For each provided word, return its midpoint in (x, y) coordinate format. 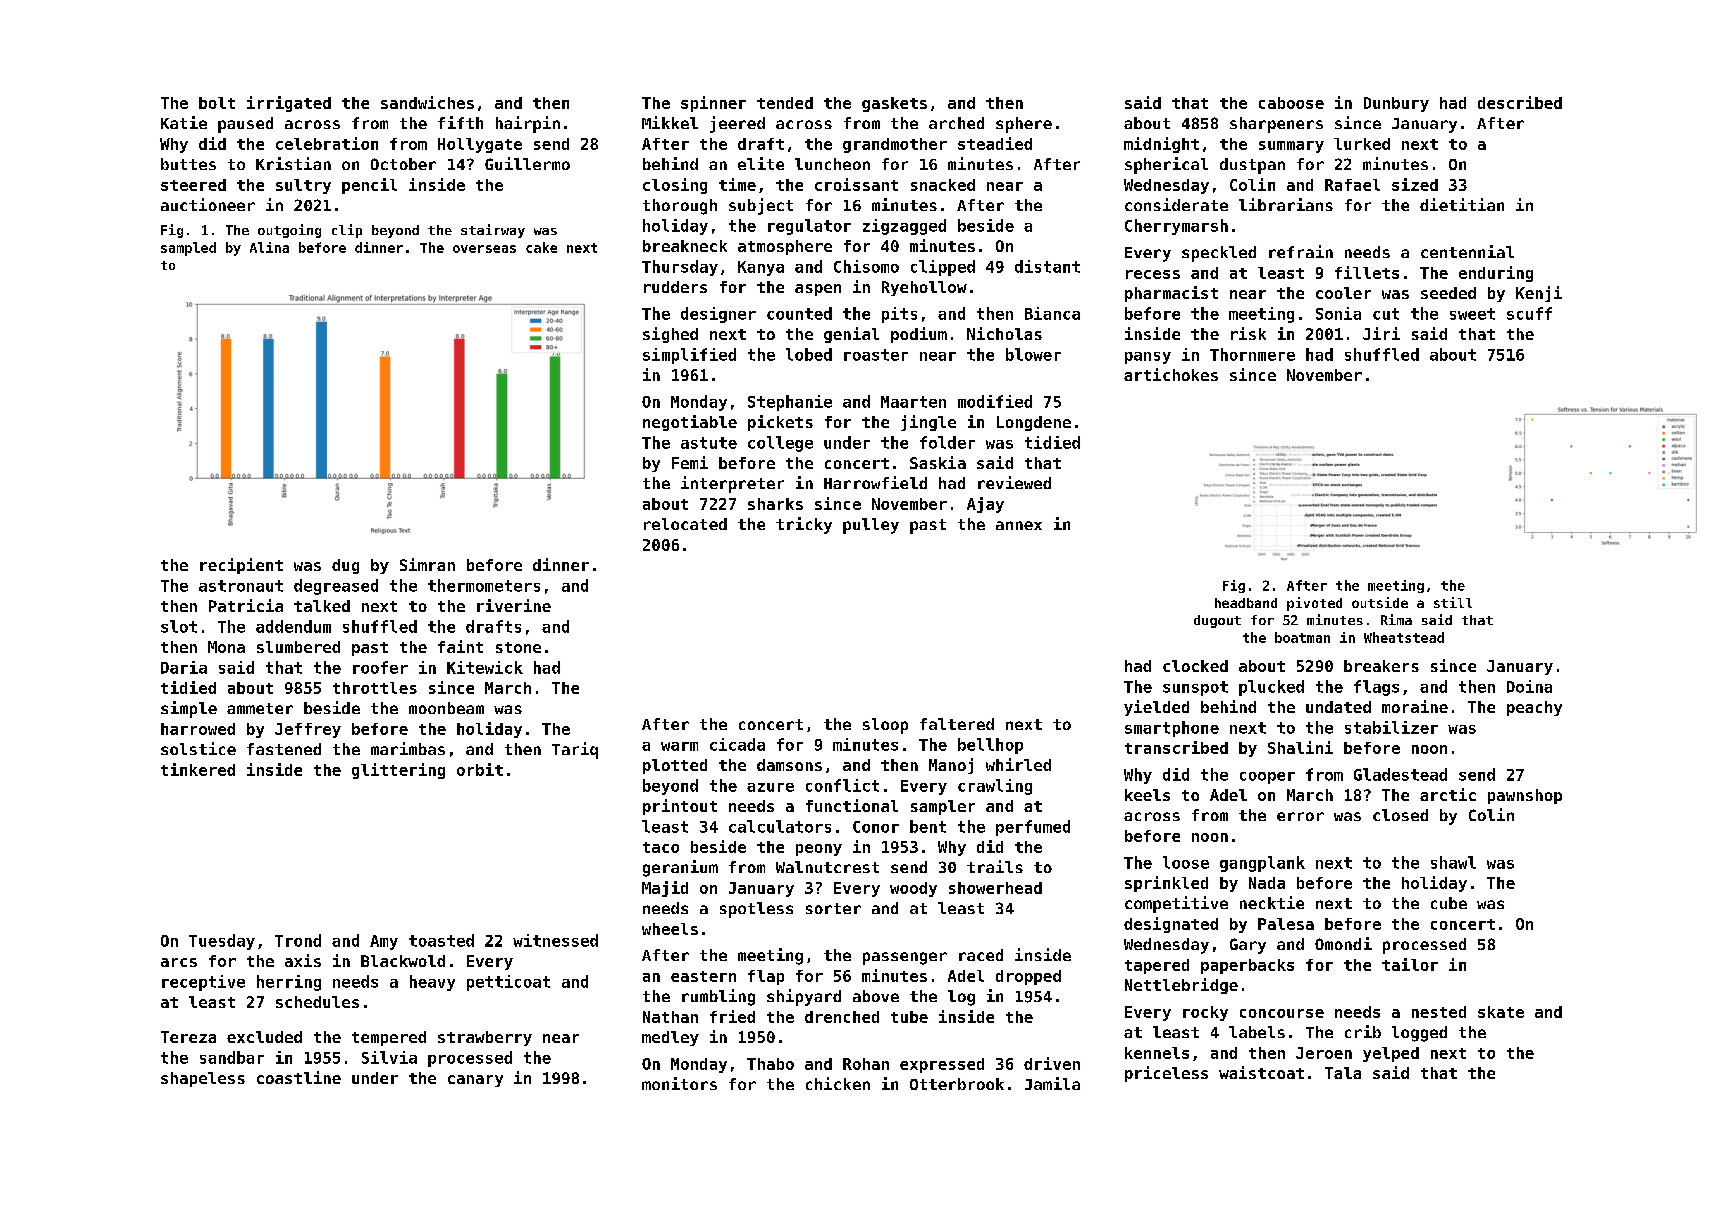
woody (913, 889)
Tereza (188, 1037)
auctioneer (208, 204)
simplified (689, 356)
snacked (943, 185)
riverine (514, 605)
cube (1449, 903)
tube (909, 1017)
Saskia (938, 462)
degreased (336, 587)
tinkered (198, 769)
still (1453, 602)
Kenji (1539, 294)
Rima (1396, 619)
